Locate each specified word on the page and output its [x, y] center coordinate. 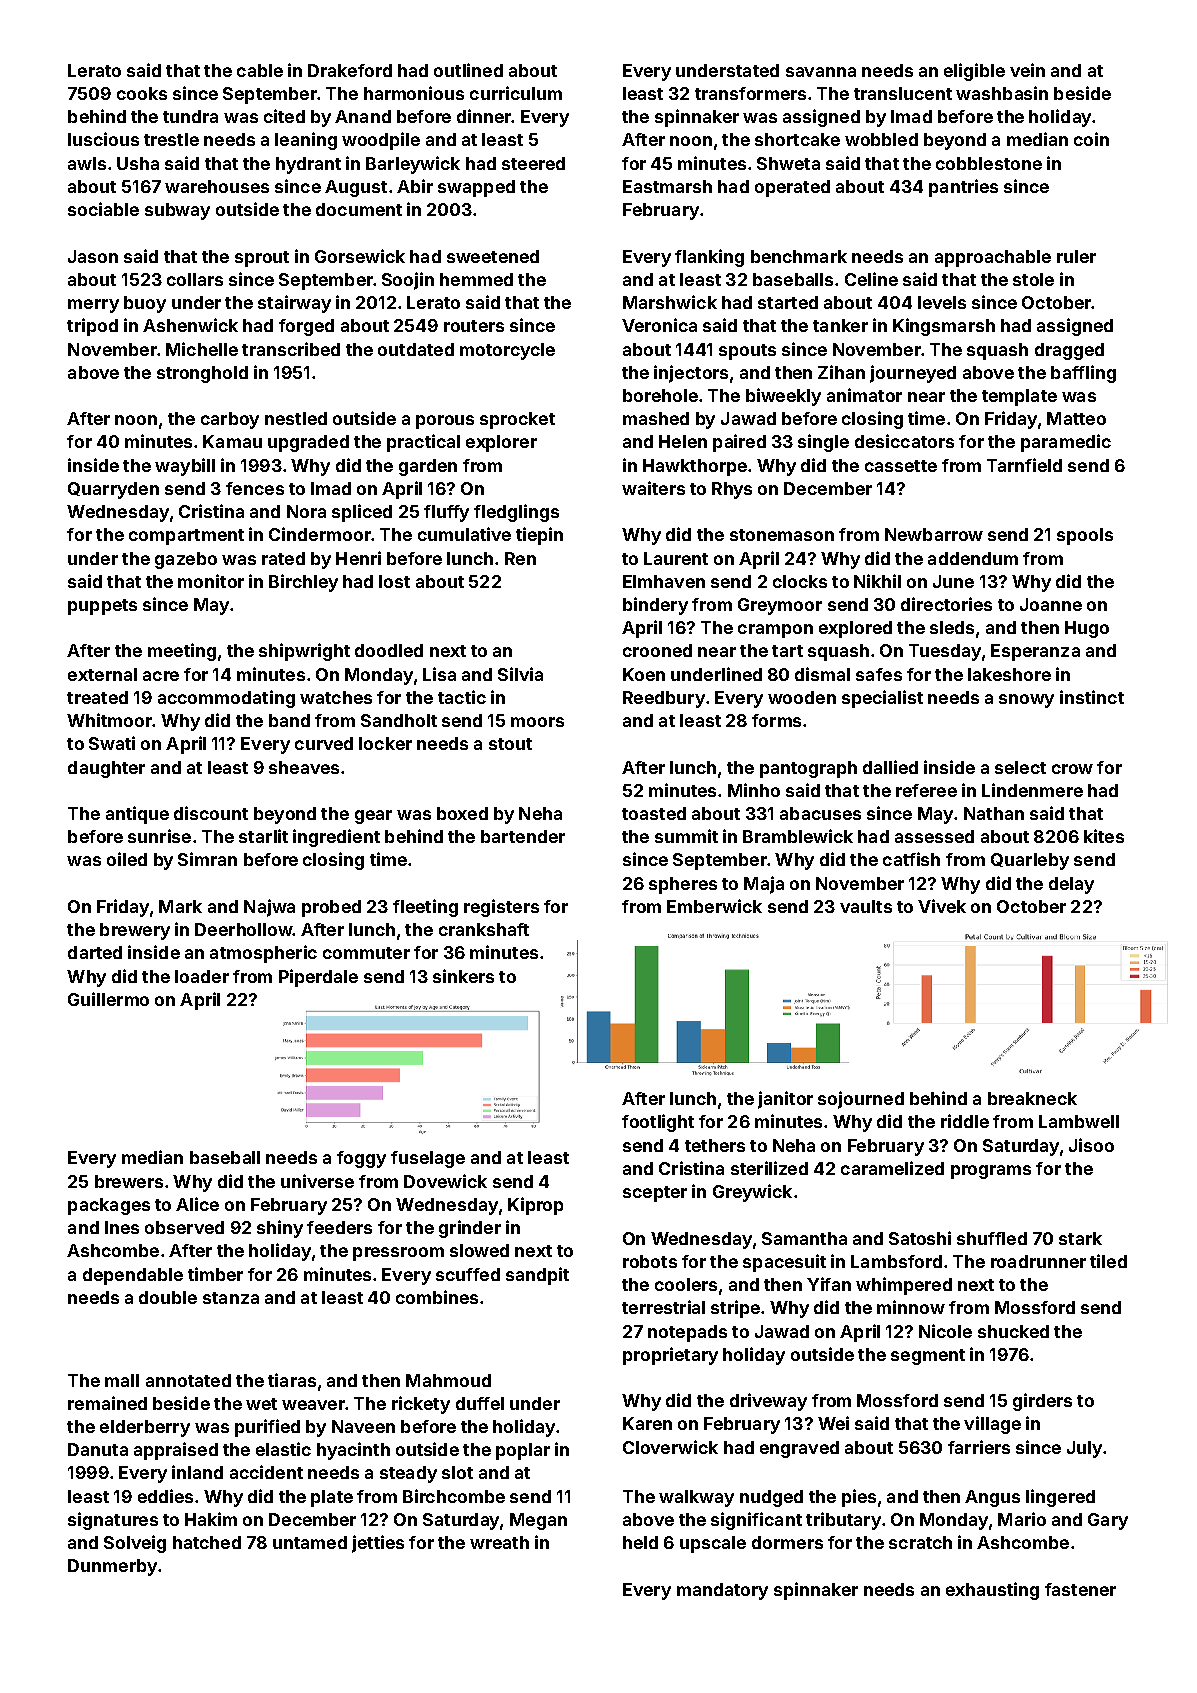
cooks [142, 93]
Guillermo [108, 999]
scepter [655, 1194]
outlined [468, 70]
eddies [165, 1496]
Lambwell [1079, 1121]
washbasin [1002, 93]
